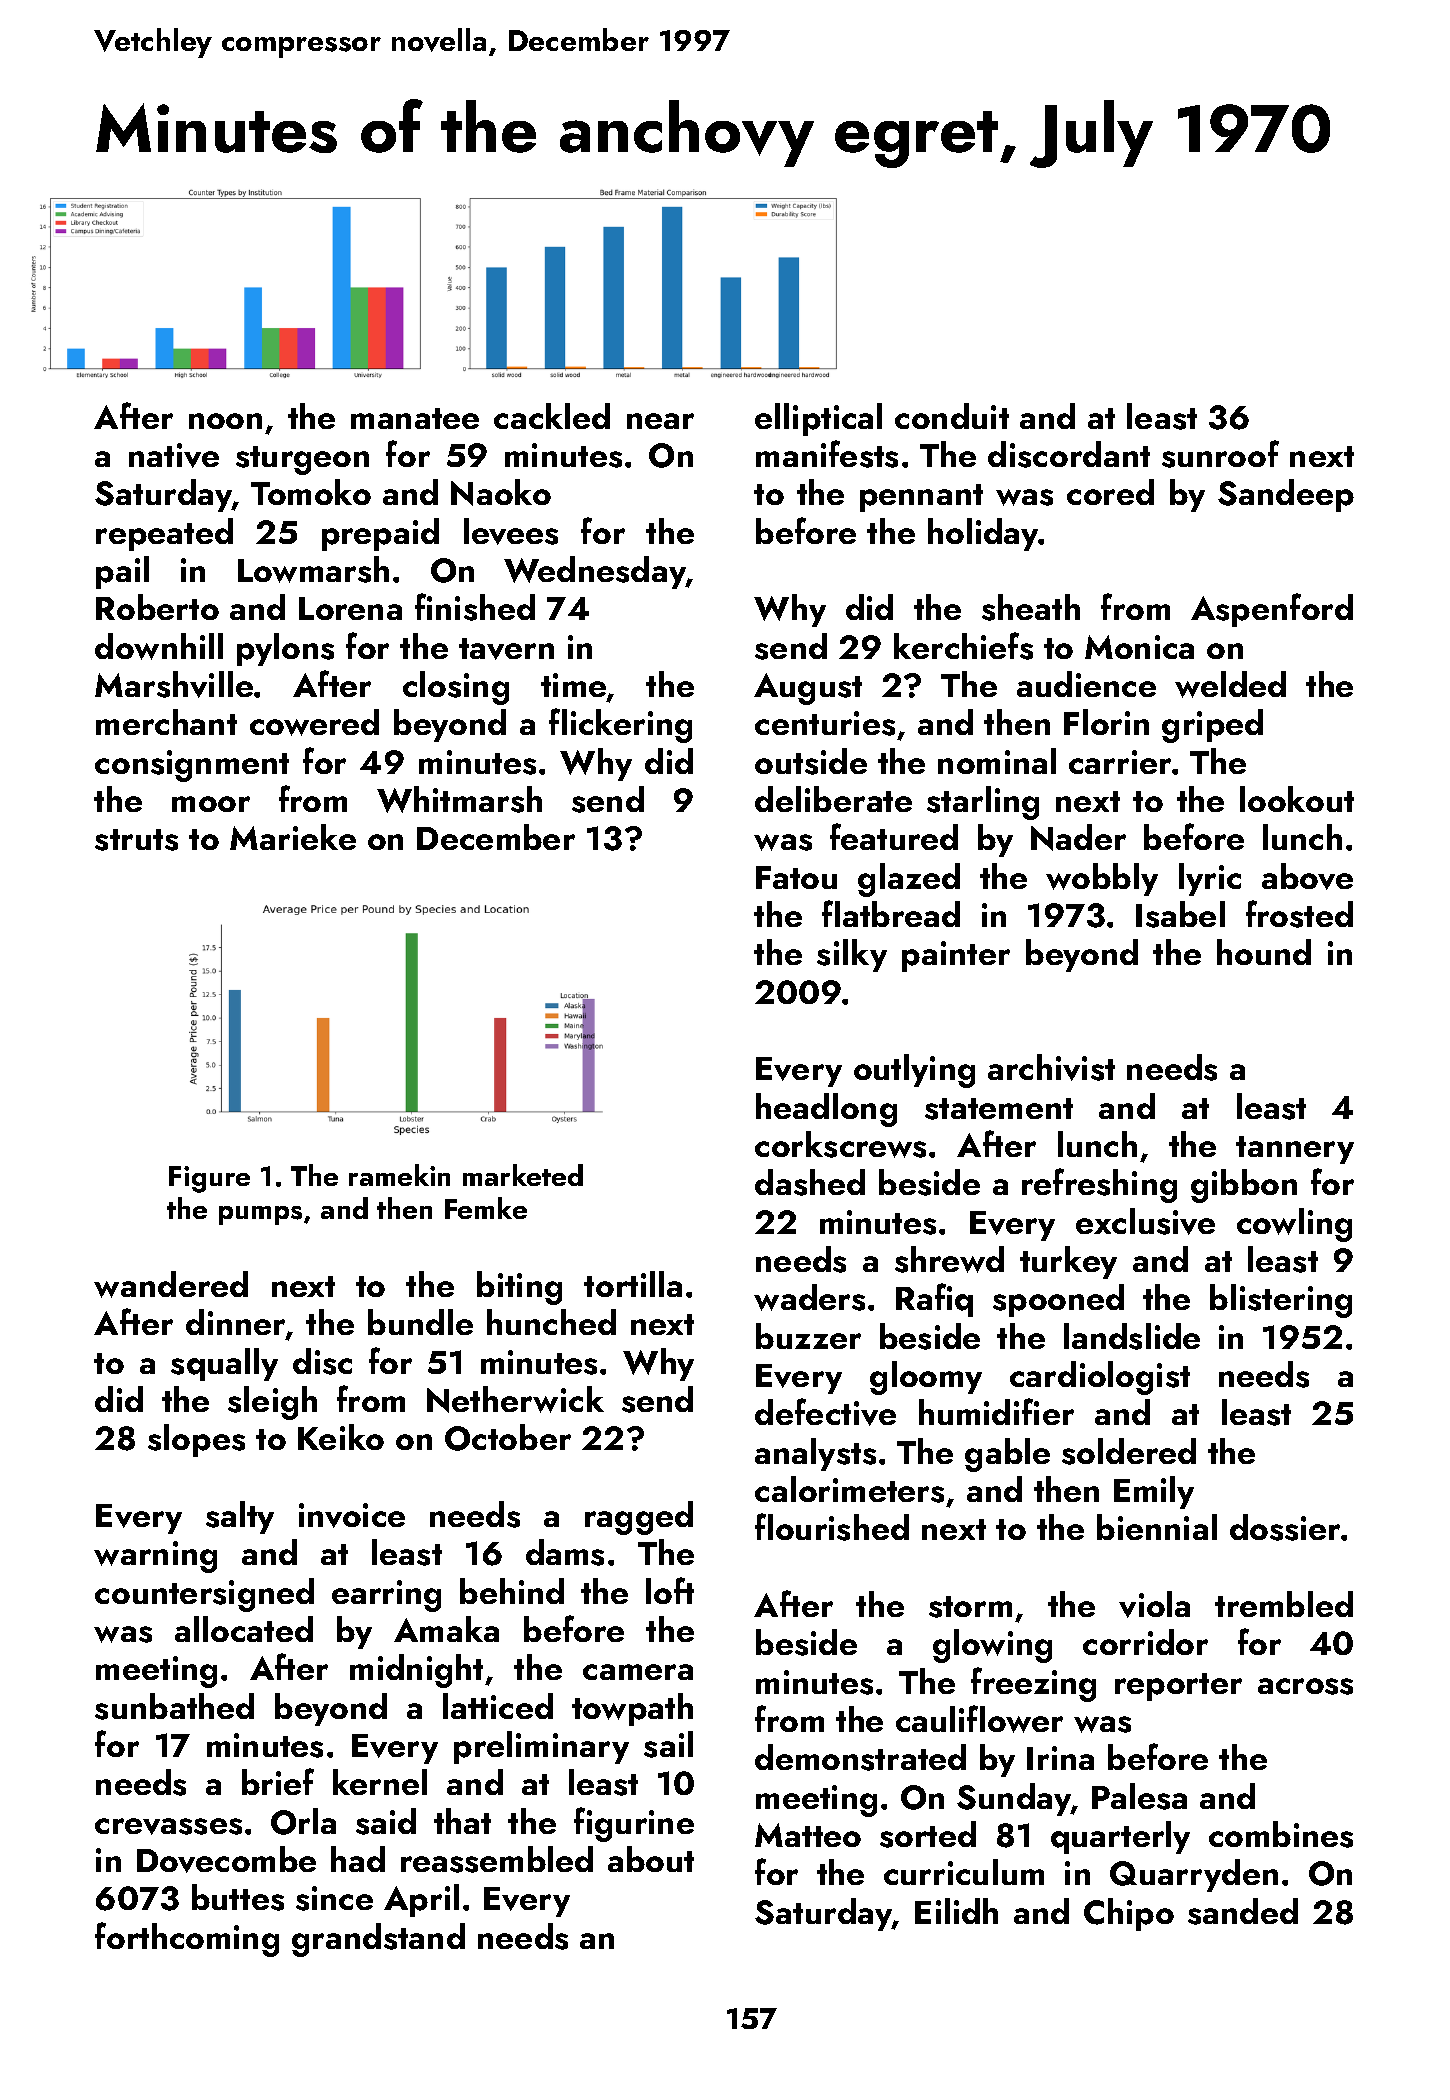 The image size is (1450, 2100). What do you see at coordinates (378, 1940) in the screenshot?
I see `grandstand` at bounding box center [378, 1940].
